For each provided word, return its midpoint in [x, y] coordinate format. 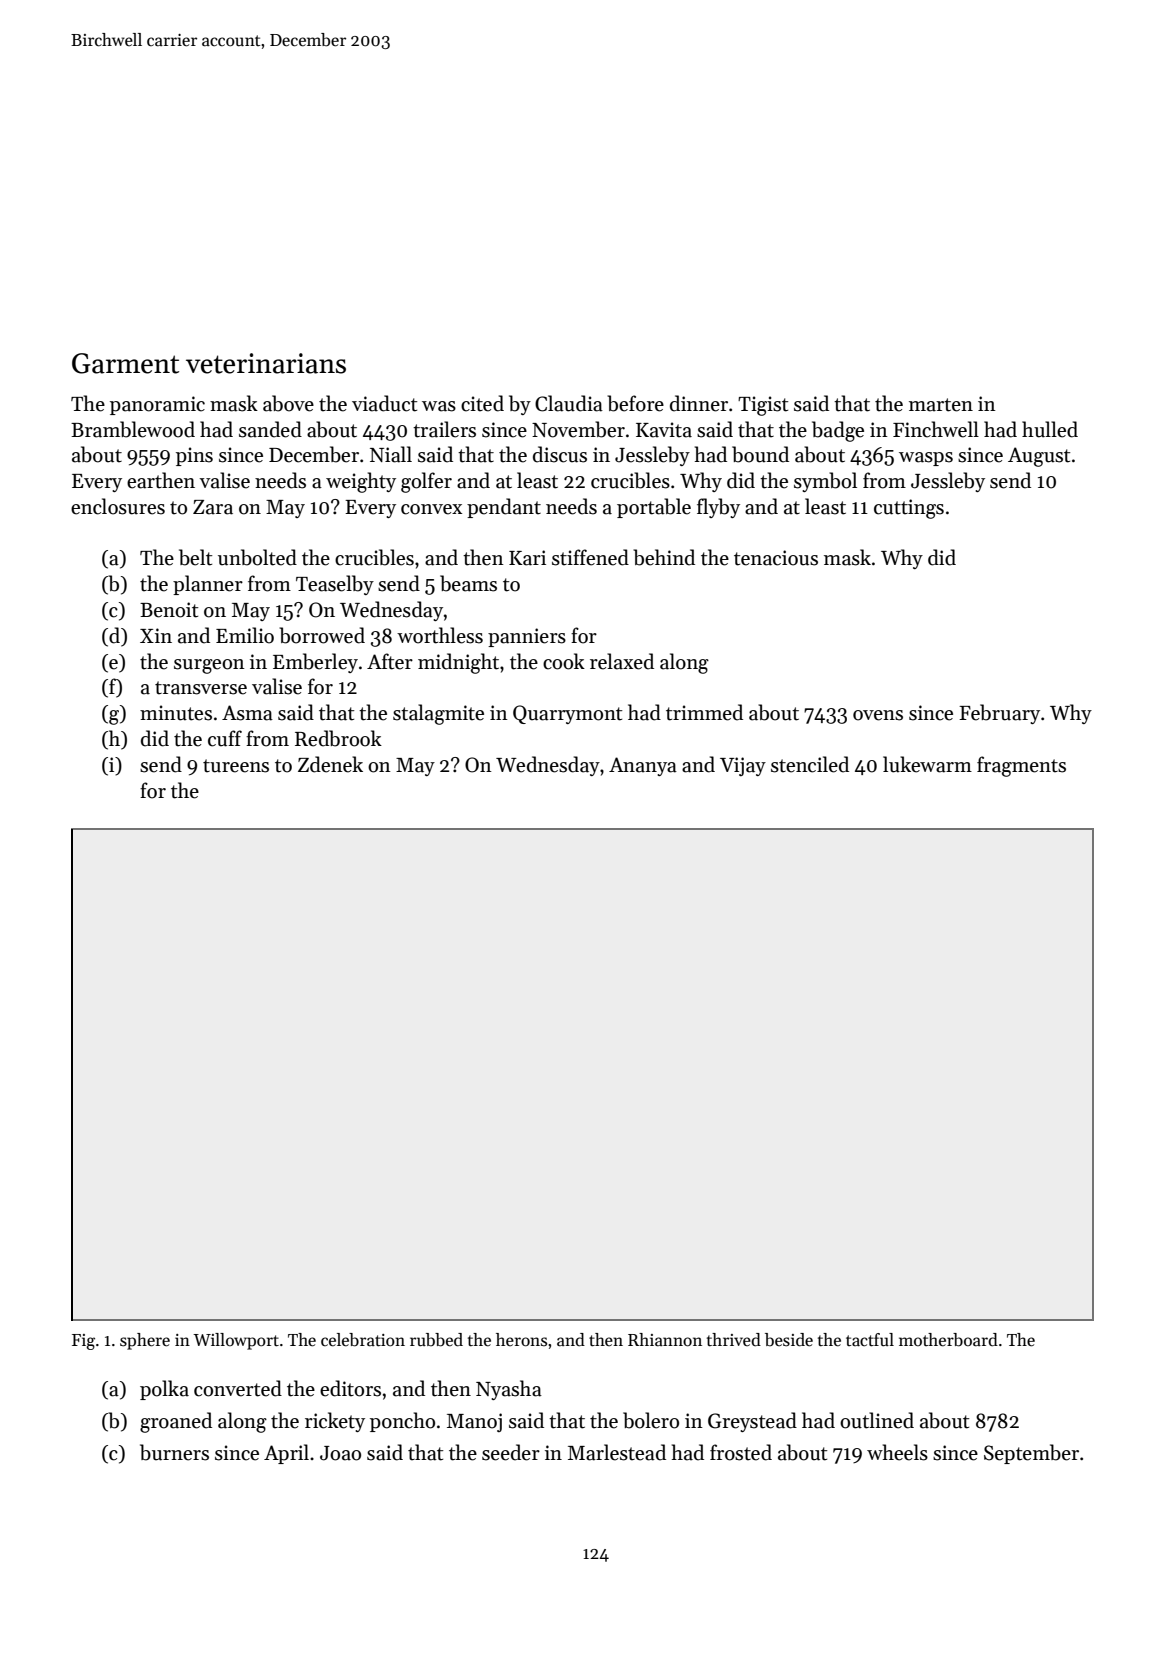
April [286, 1454]
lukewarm [927, 764]
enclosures [118, 506]
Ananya [643, 766]
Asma [247, 713]
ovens [878, 715]
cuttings [909, 509]
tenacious [776, 558]
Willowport [236, 1341]
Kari [527, 558]
